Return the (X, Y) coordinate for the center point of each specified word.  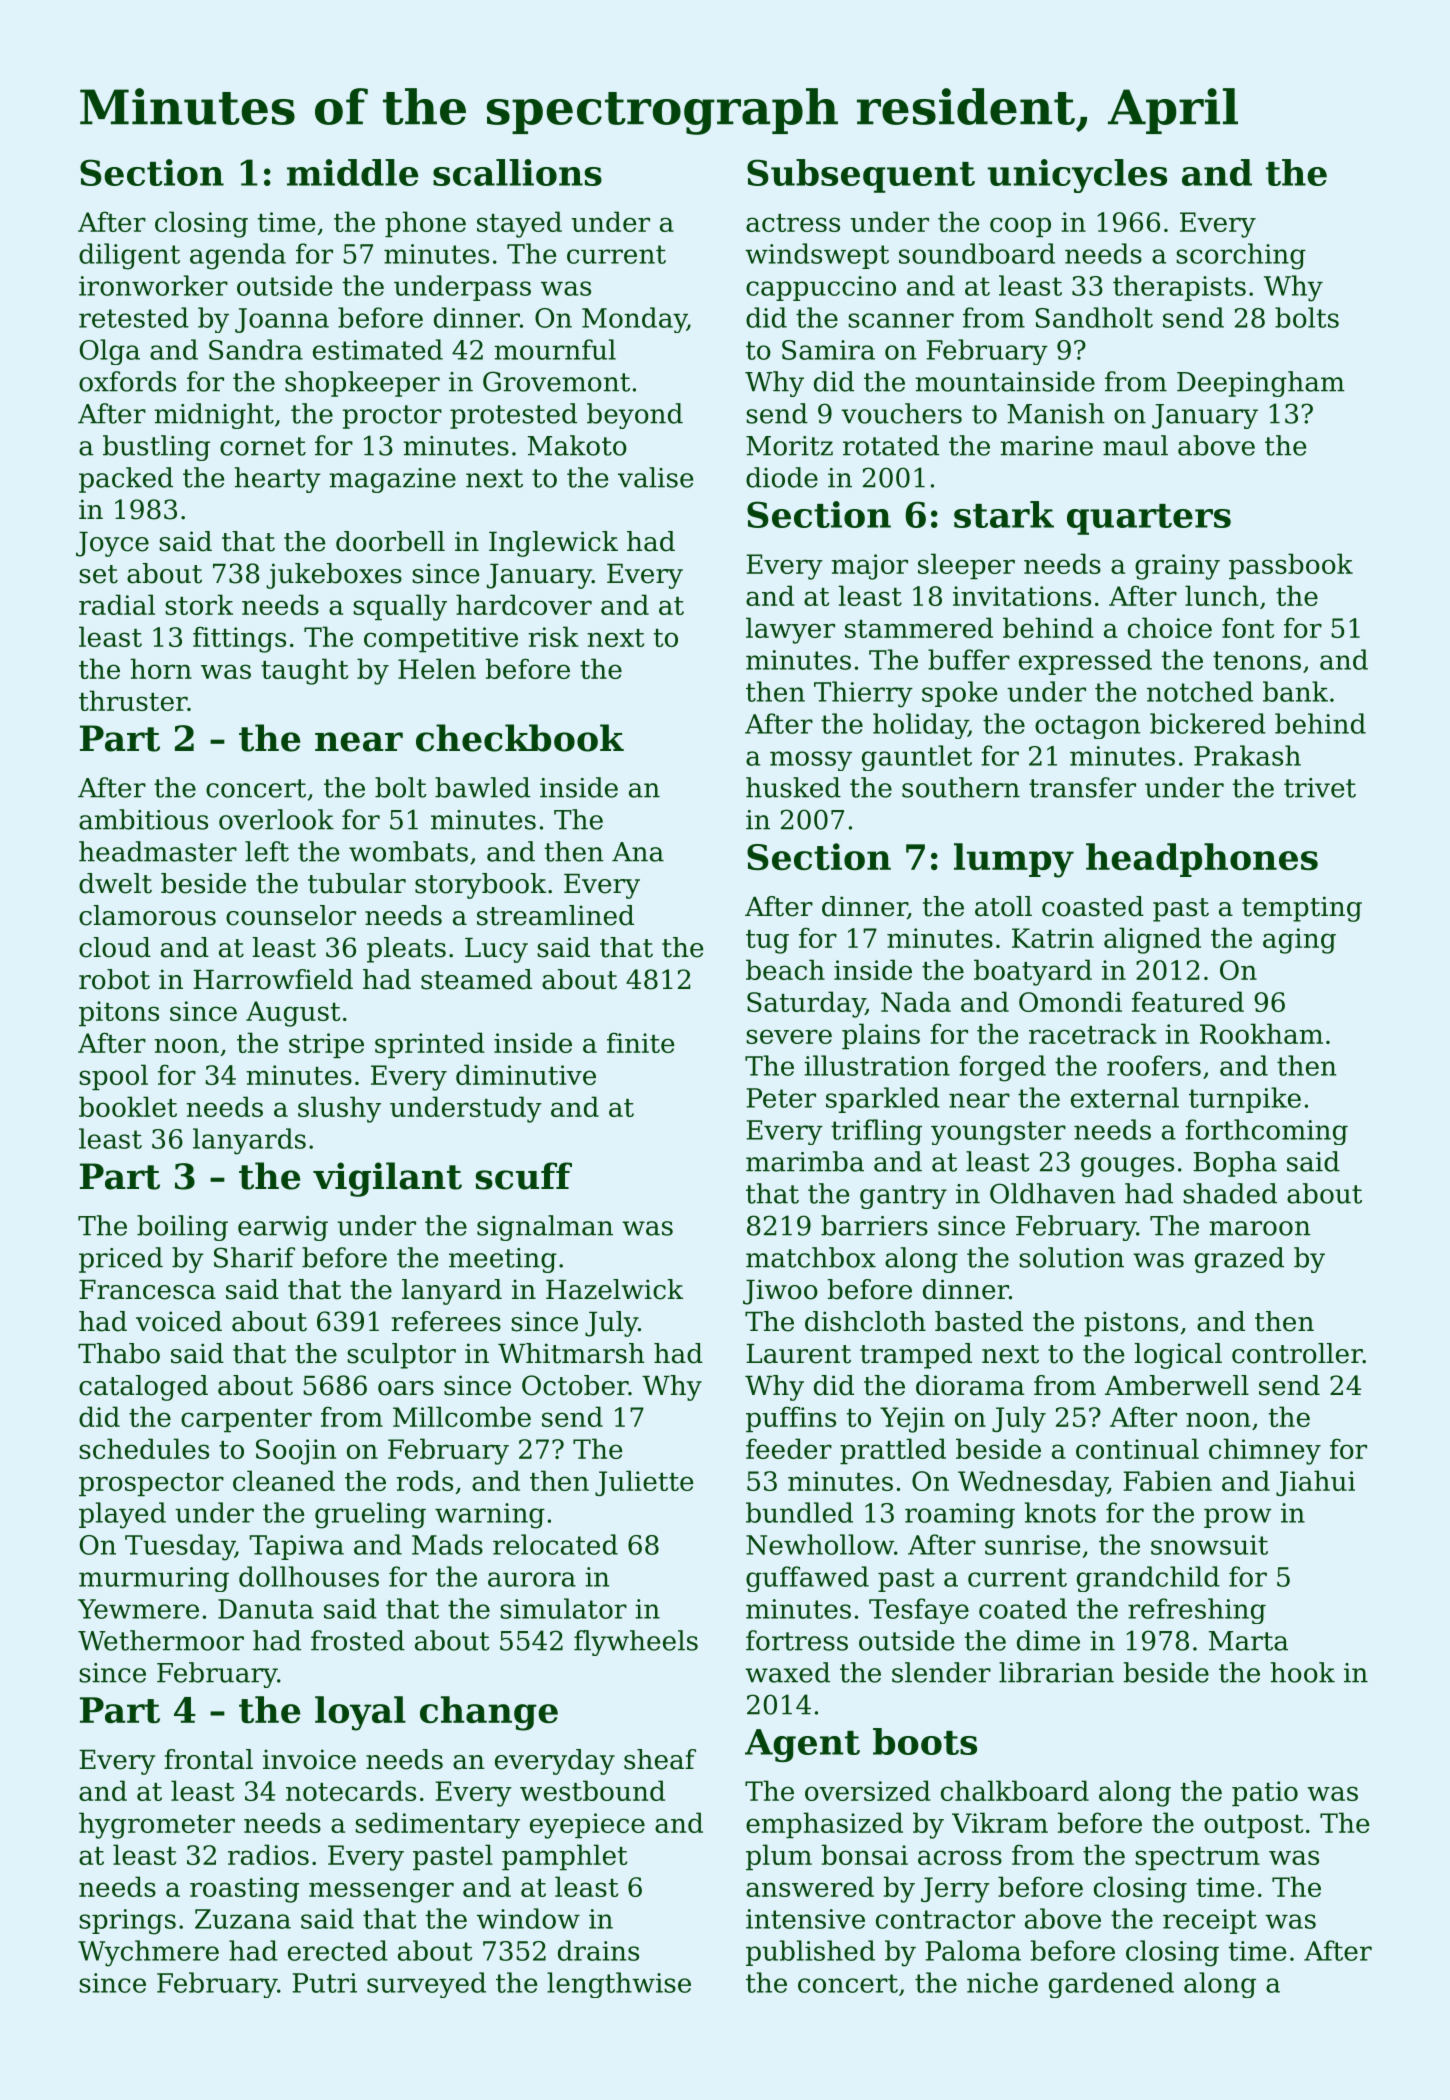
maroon (1260, 1228)
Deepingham (1261, 384)
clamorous (147, 915)
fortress (797, 1640)
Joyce (112, 544)
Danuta (266, 1609)
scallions (517, 172)
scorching (1241, 256)
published (810, 1953)
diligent (129, 256)
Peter (781, 1098)
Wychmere (148, 1953)
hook (1303, 1672)
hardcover (524, 604)
